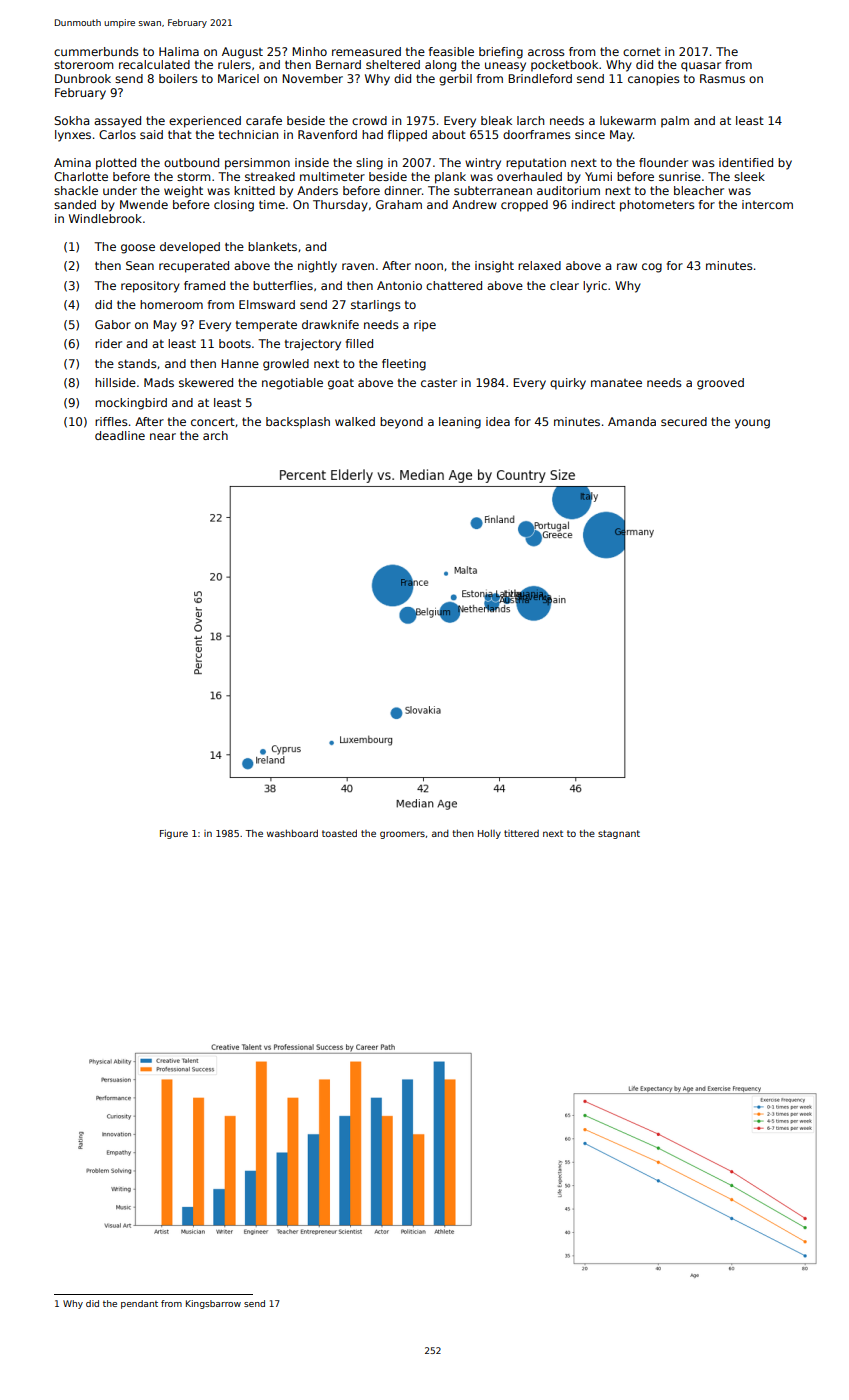 The height and width of the screenshot is (1400, 849). What do you see at coordinates (642, 51) in the screenshot?
I see `cornet` at bounding box center [642, 51].
